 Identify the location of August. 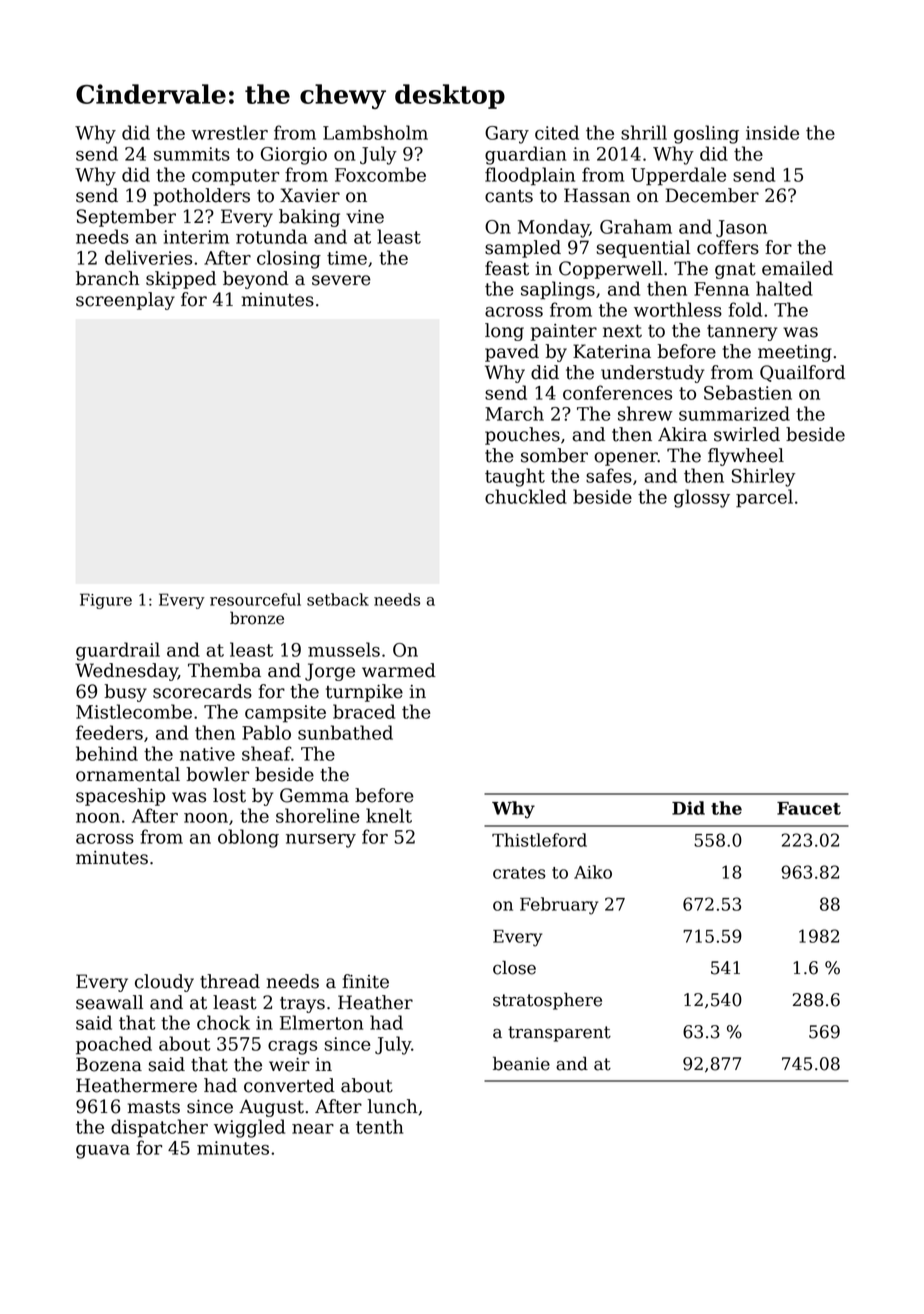
(271, 1108).
